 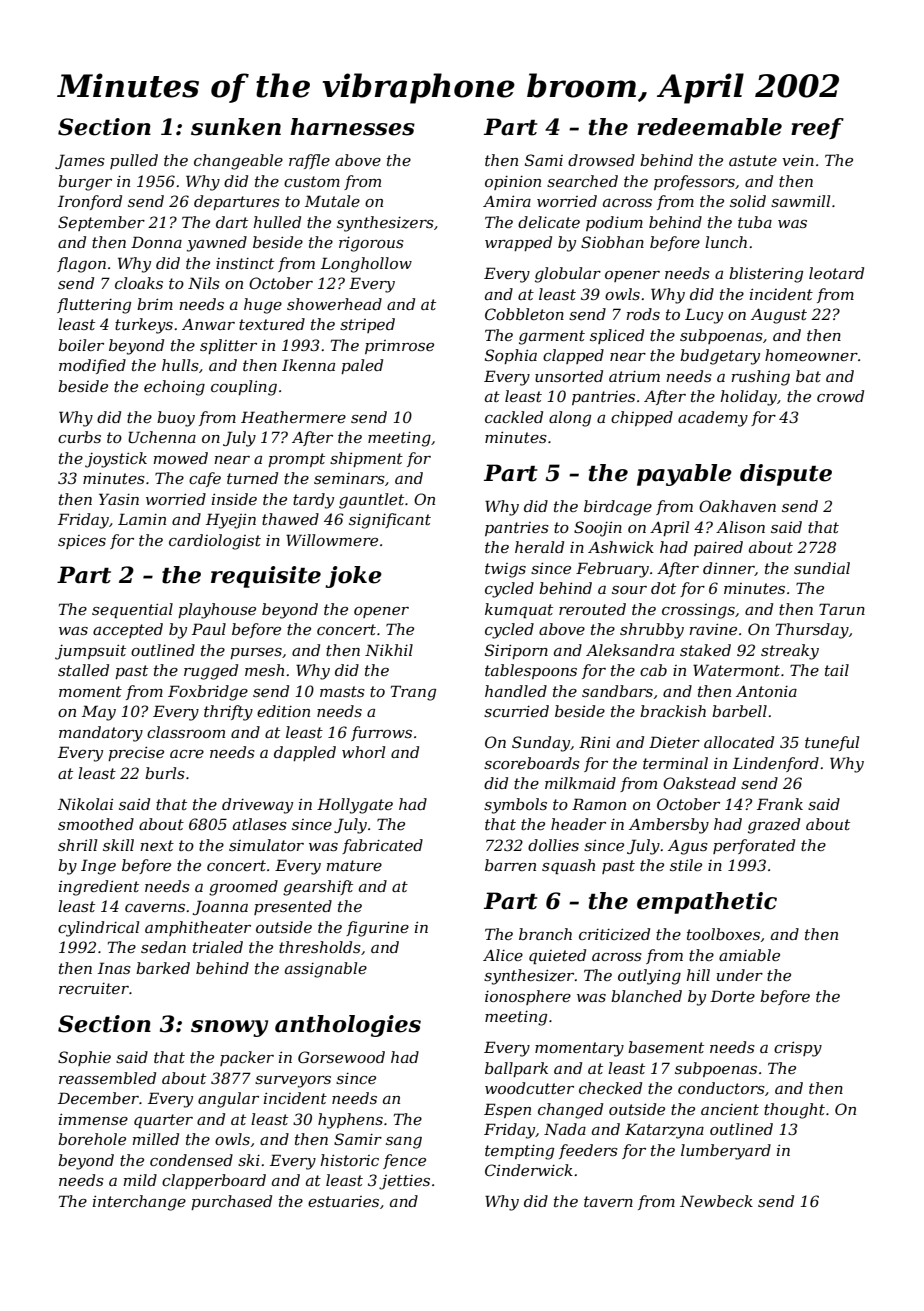 What do you see at coordinates (343, 1201) in the document?
I see `estuaries` at bounding box center [343, 1201].
